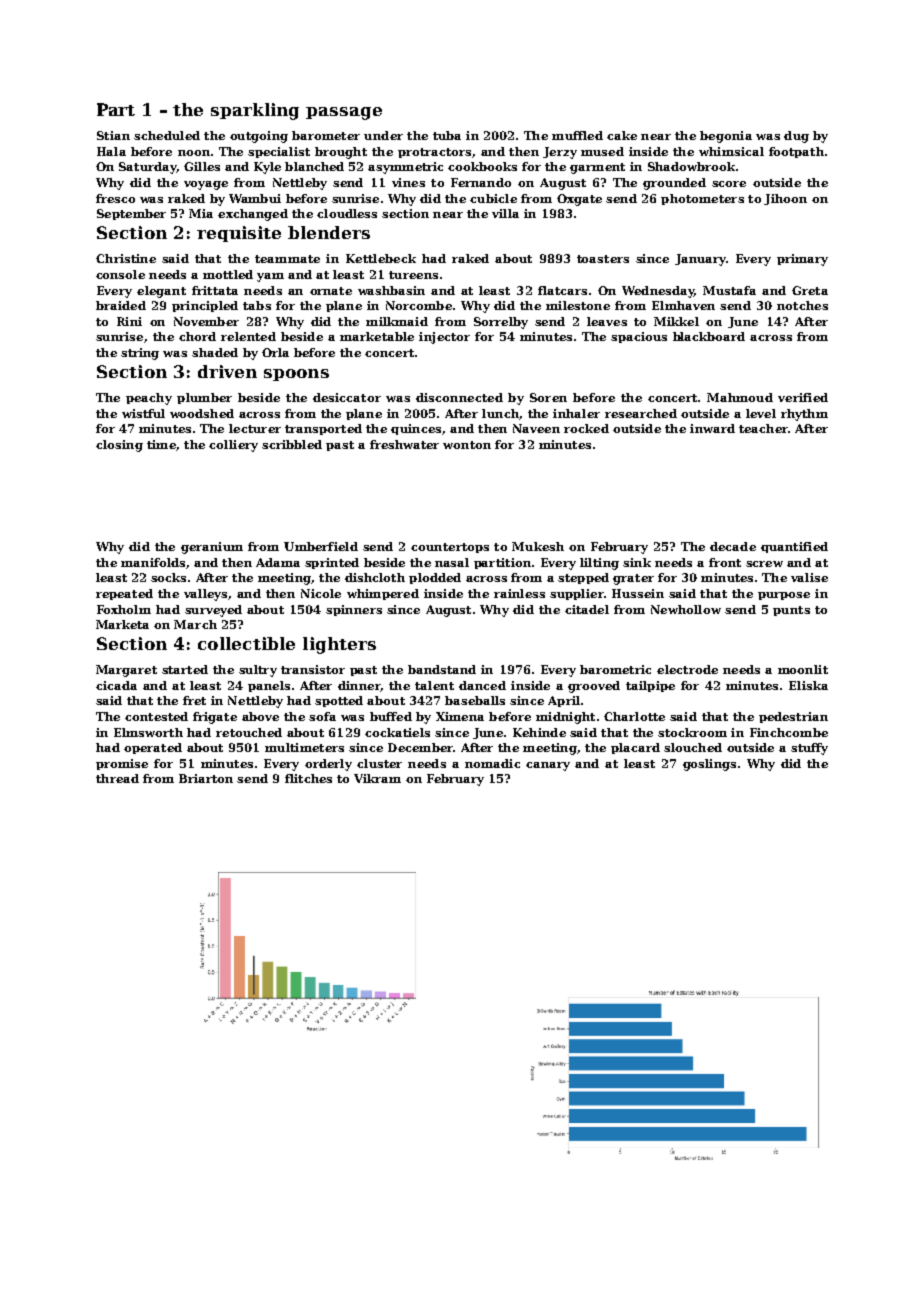 The width and height of the screenshot is (924, 1308). What do you see at coordinates (413, 275) in the screenshot?
I see `tureens` at bounding box center [413, 275].
